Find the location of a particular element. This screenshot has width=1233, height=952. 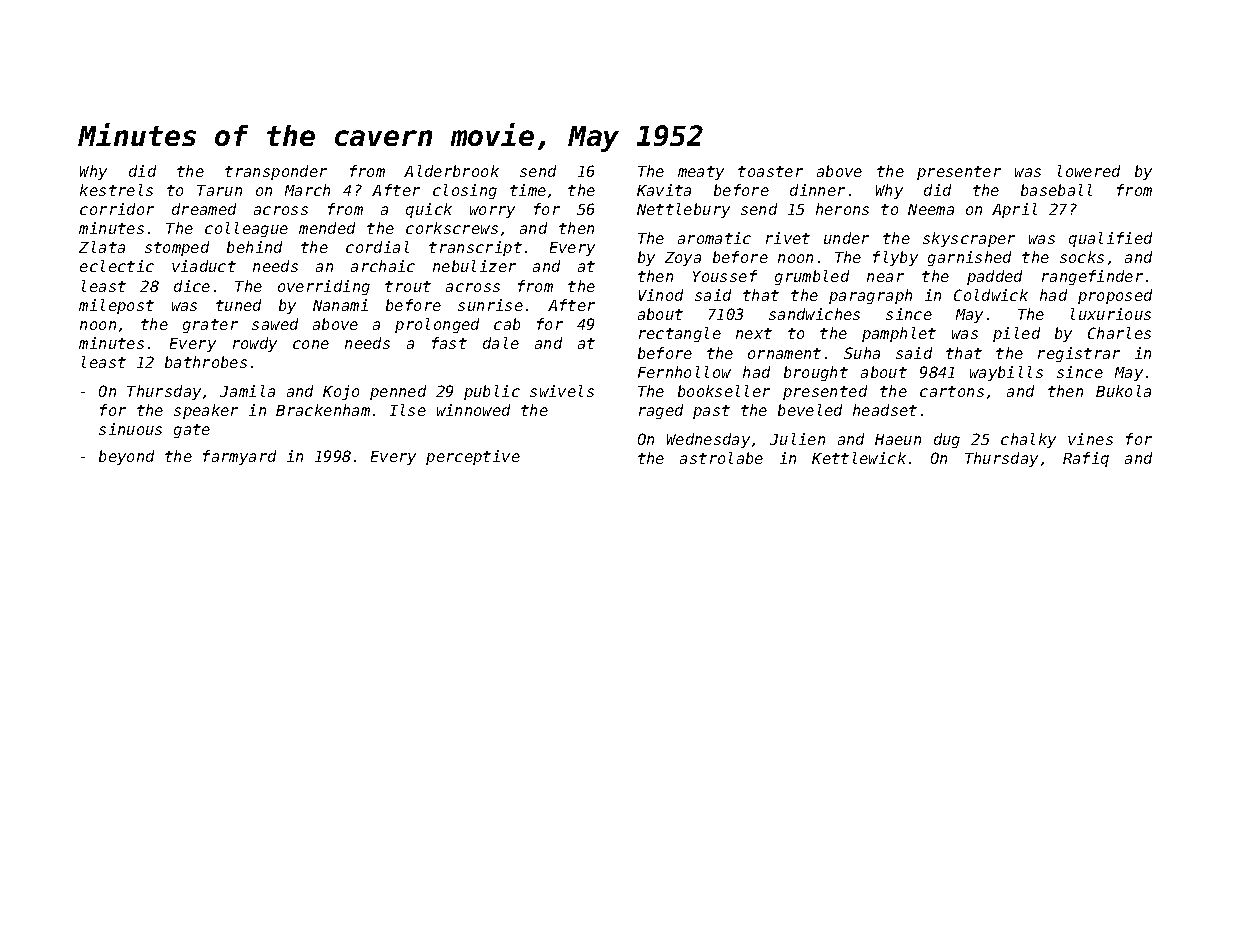

Fernhollow is located at coordinates (684, 372).
